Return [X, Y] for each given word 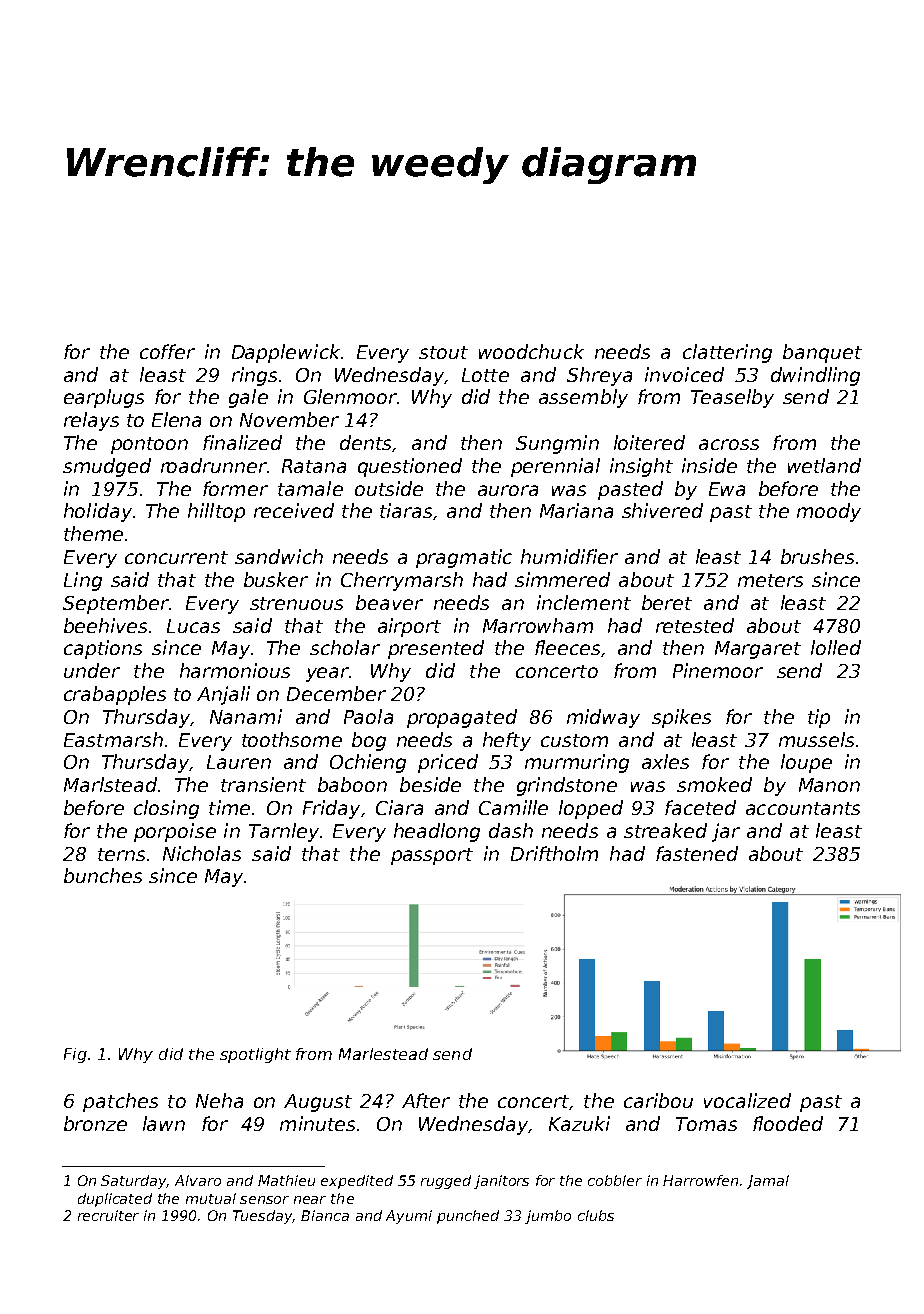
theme [93, 533]
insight [641, 467]
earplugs [104, 398]
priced [448, 763]
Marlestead [383, 1054]
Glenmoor [350, 396]
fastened [697, 853]
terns [121, 854]
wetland [824, 465]
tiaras [406, 510]
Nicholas [202, 853]
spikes [681, 718]
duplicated [115, 1200]
